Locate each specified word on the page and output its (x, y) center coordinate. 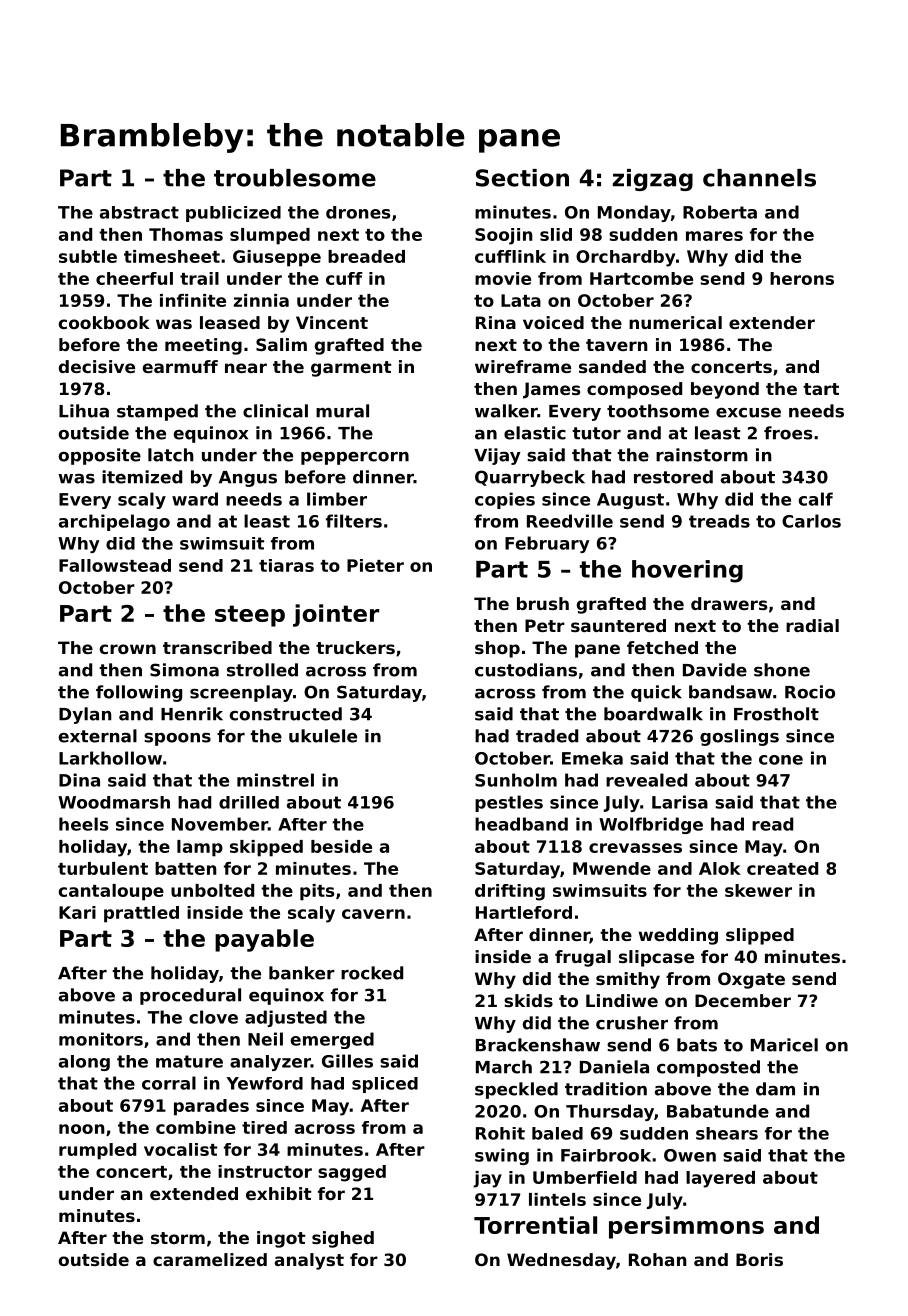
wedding (678, 936)
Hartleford (524, 912)
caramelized (210, 1259)
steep (250, 616)
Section (522, 178)
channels (759, 178)
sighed (343, 1239)
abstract (139, 212)
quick (656, 693)
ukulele (323, 736)
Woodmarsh (114, 802)
